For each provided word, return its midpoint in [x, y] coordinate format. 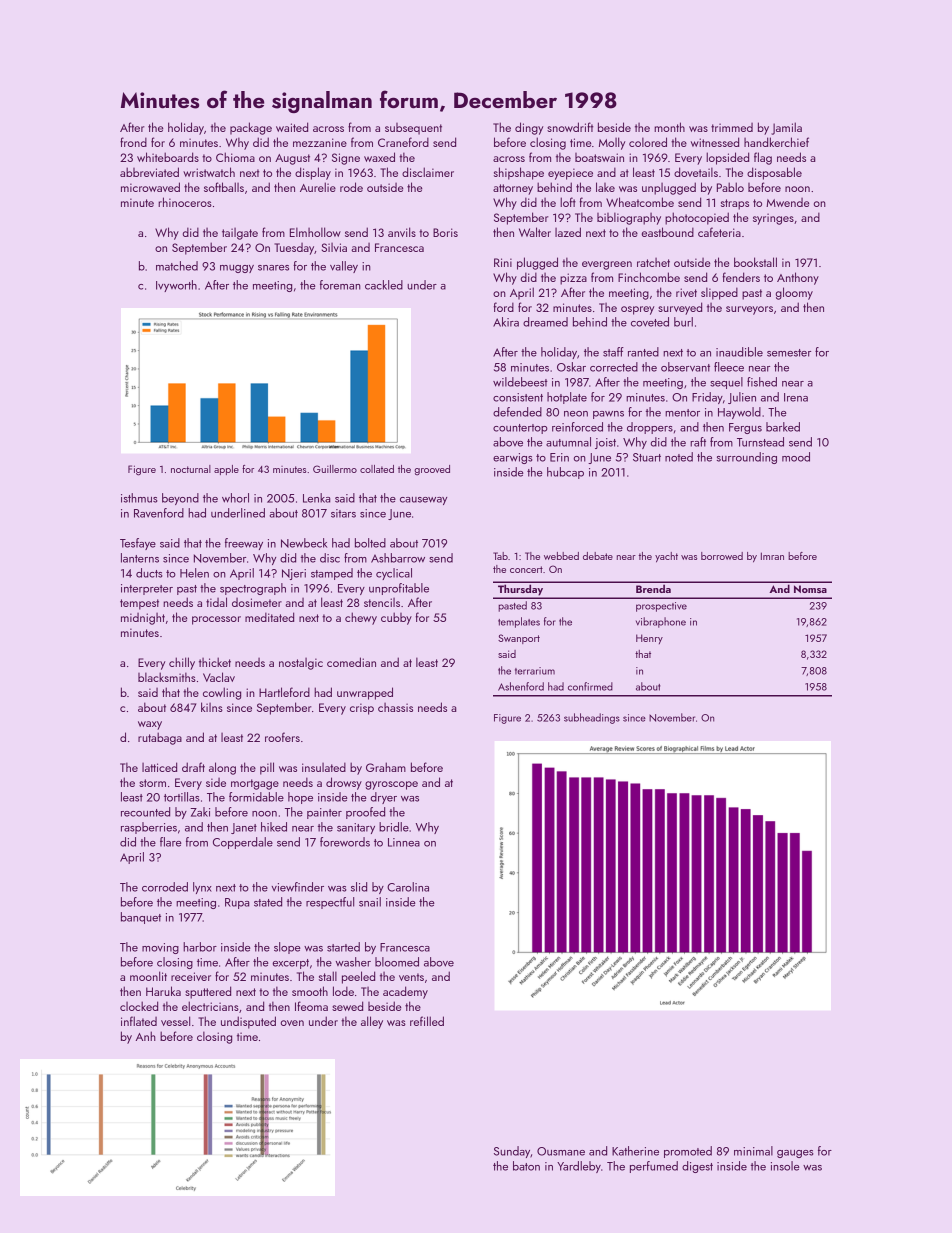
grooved [432, 470]
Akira [506, 322]
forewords [345, 842]
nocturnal [191, 469]
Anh [146, 1036]
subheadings [592, 718]
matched [177, 266]
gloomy [794, 293]
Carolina [408, 887]
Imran [772, 556]
